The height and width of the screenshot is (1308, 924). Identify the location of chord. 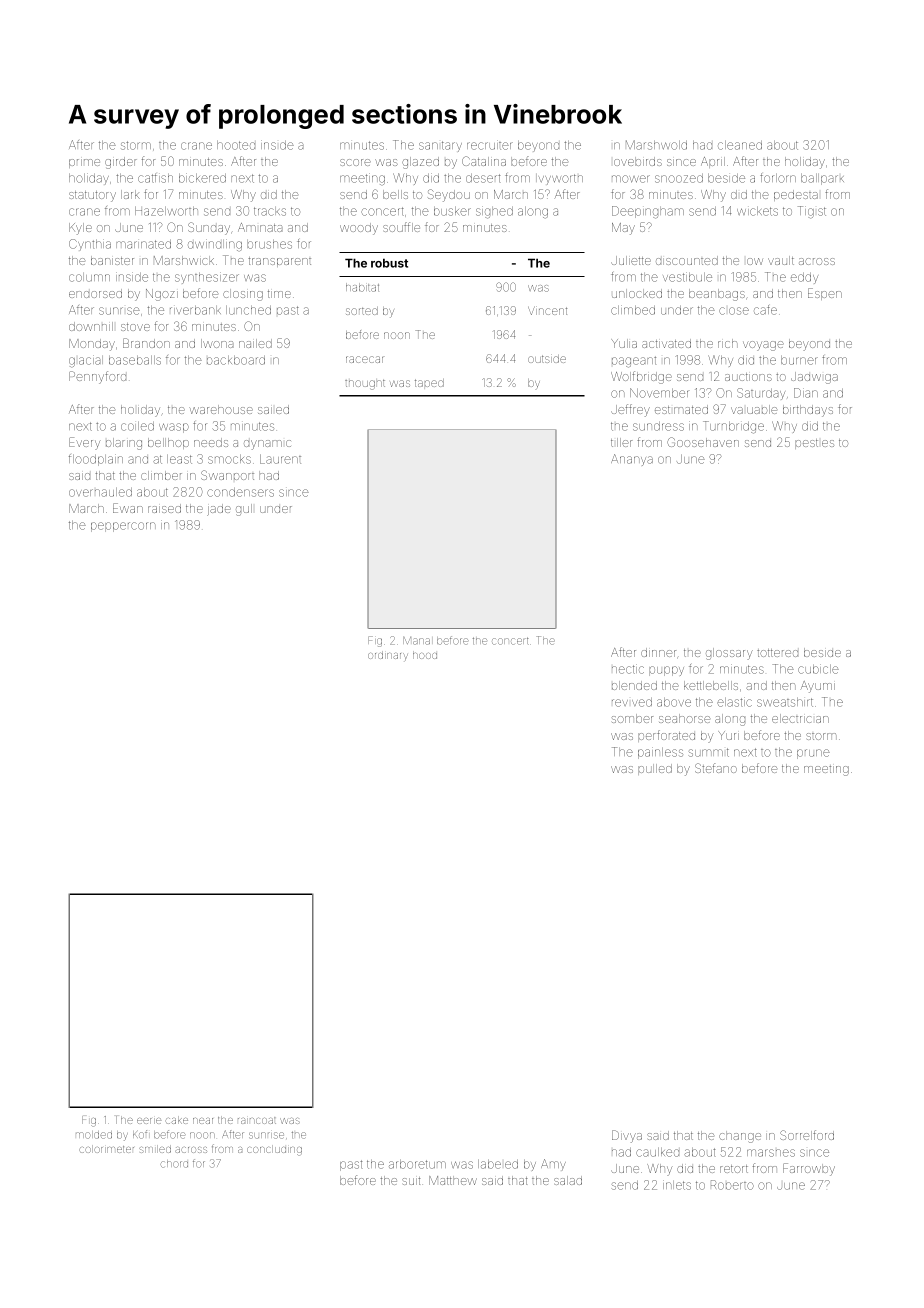
(174, 1164).
